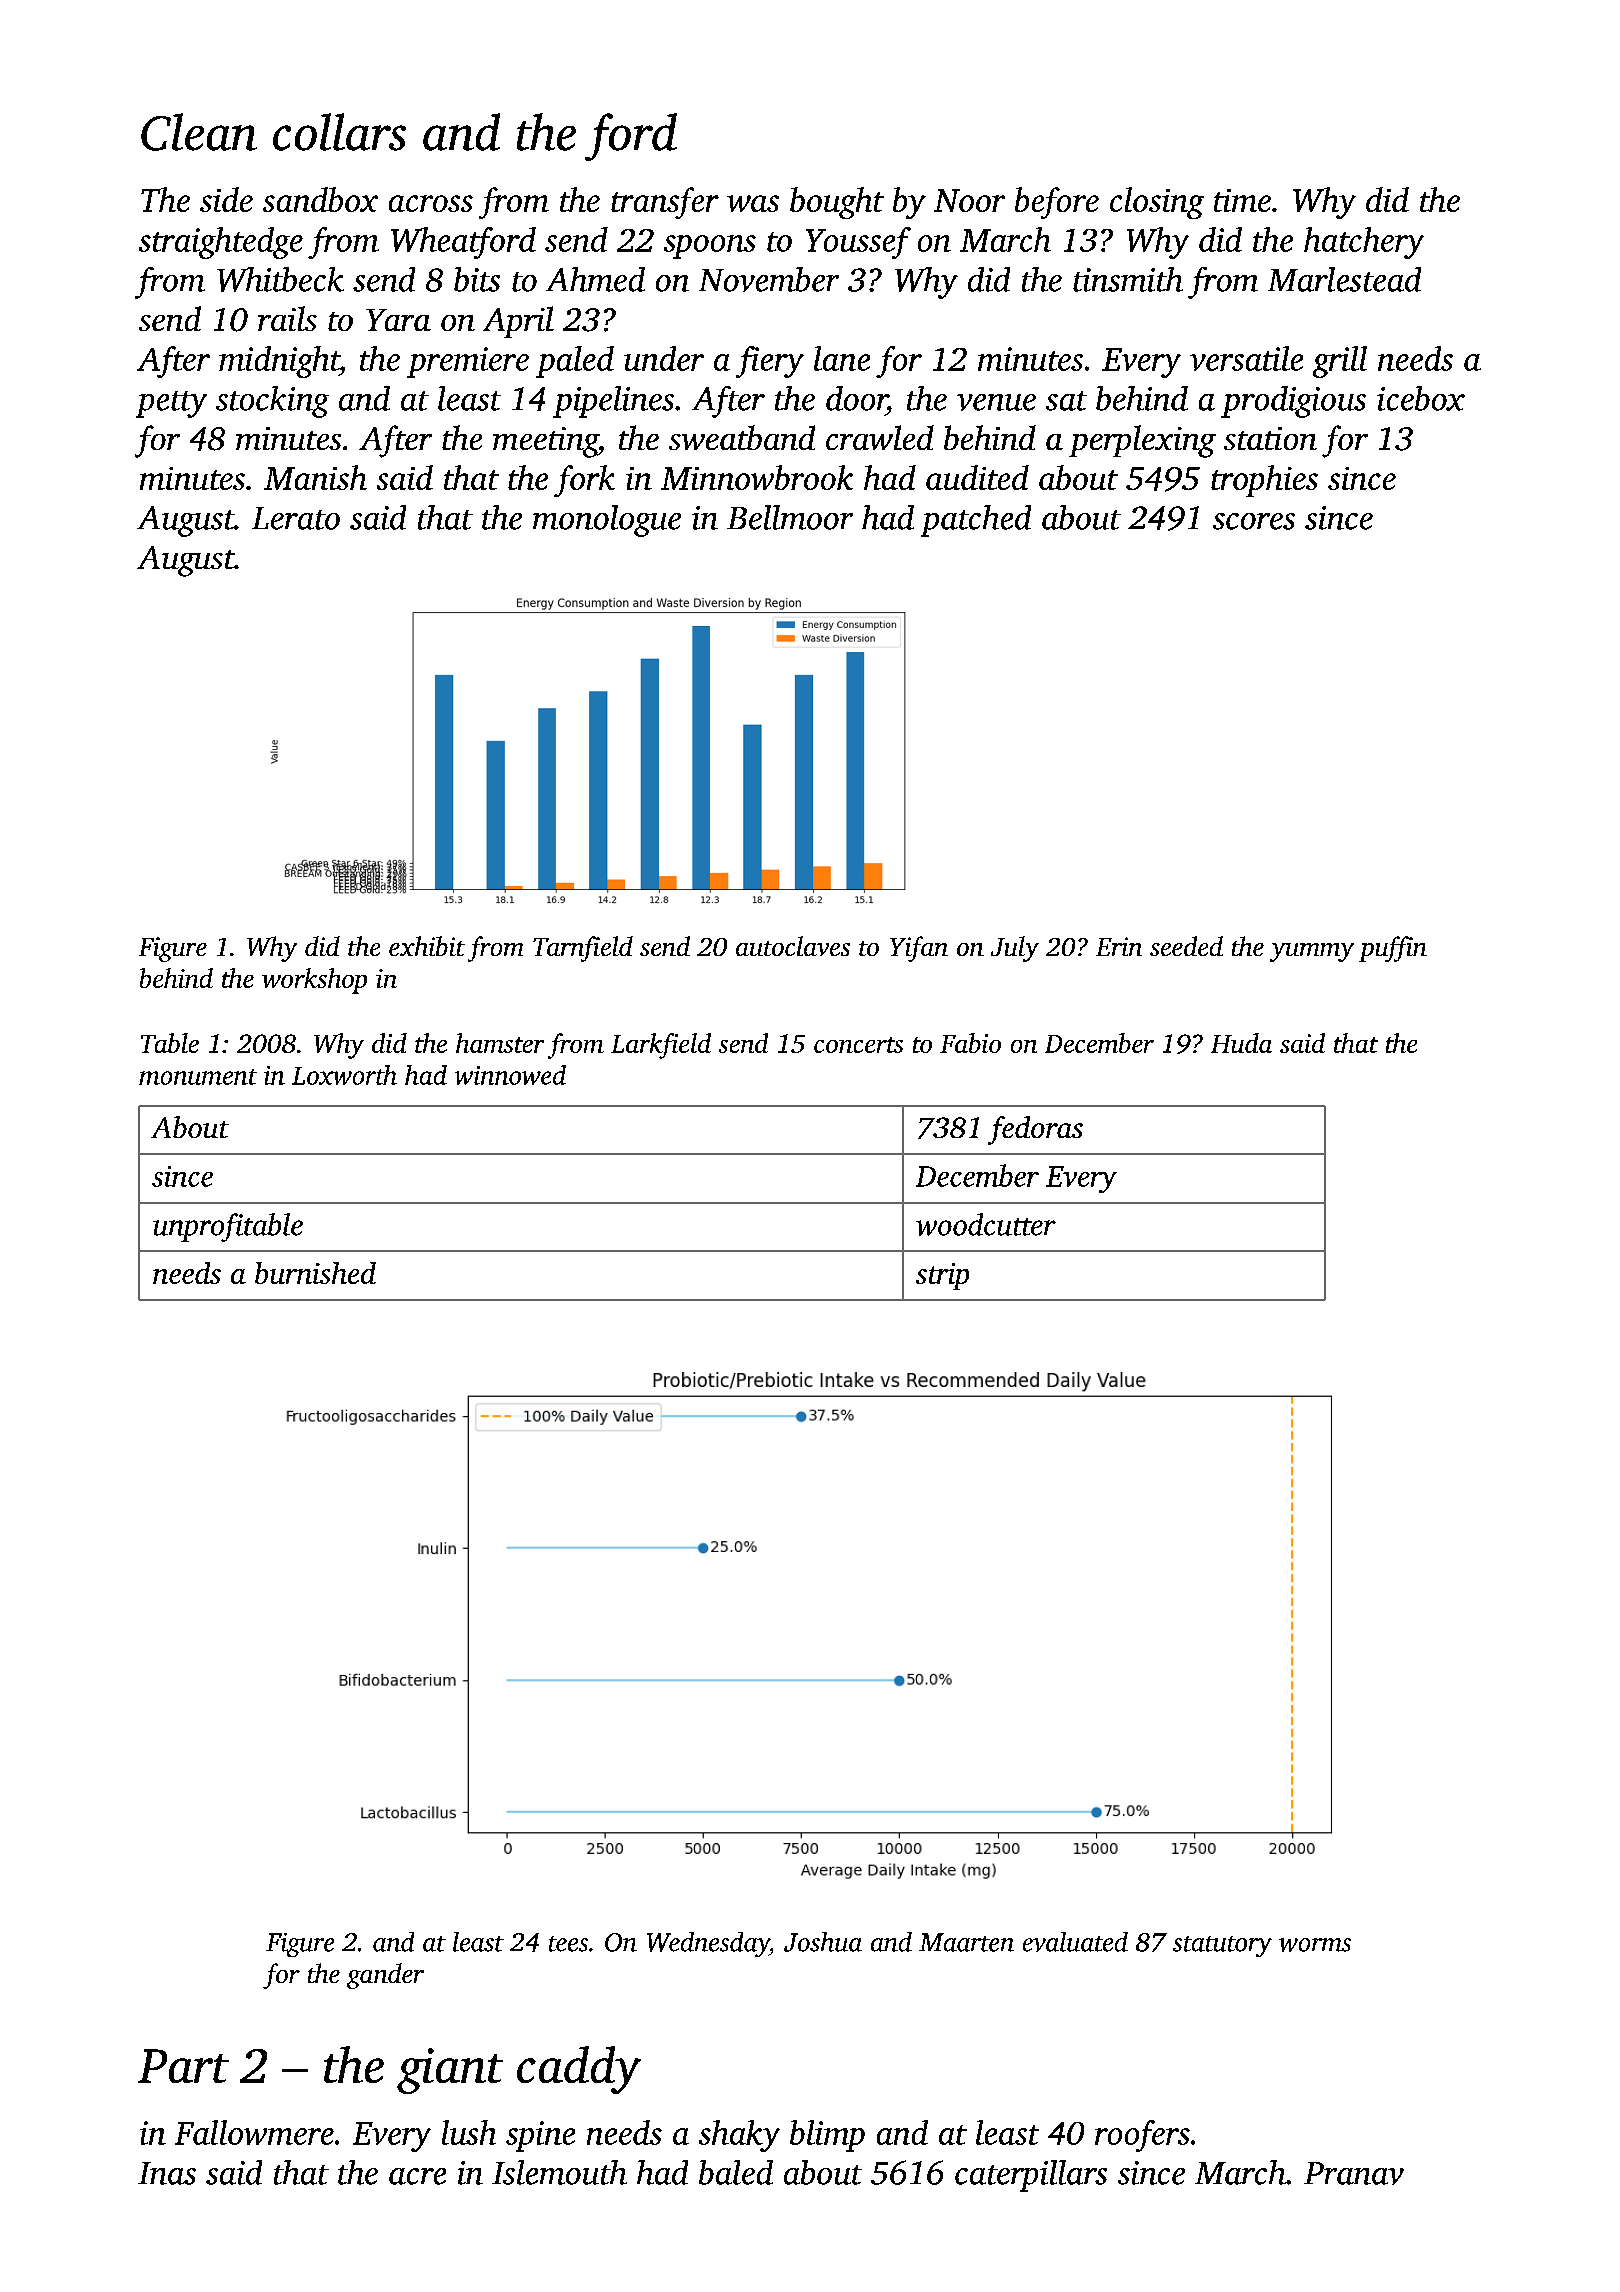 This image has height=2292, width=1620. What do you see at coordinates (790, 517) in the image?
I see `Bellmoor` at bounding box center [790, 517].
